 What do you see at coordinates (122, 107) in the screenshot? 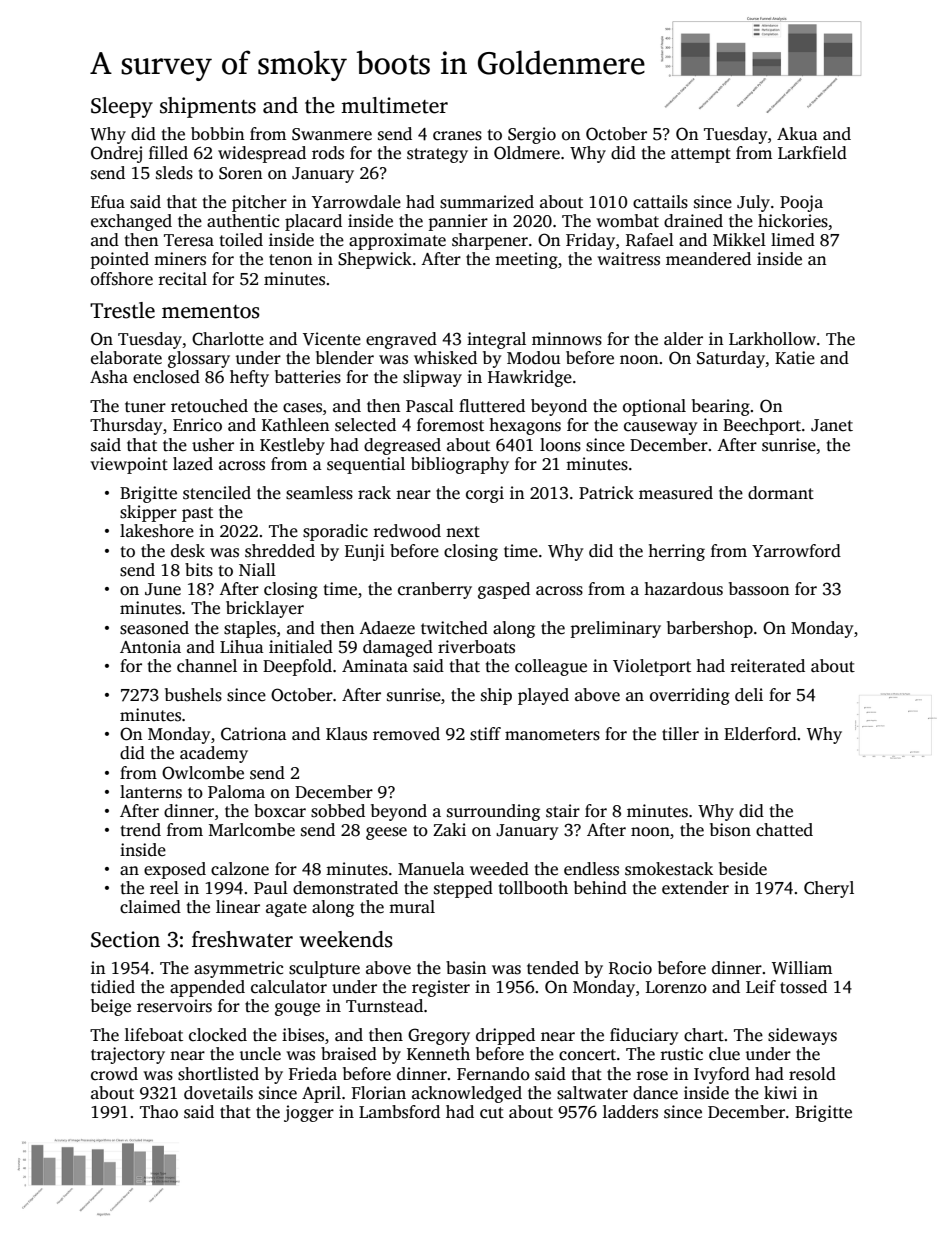
I see `Sleepy` at bounding box center [122, 107].
